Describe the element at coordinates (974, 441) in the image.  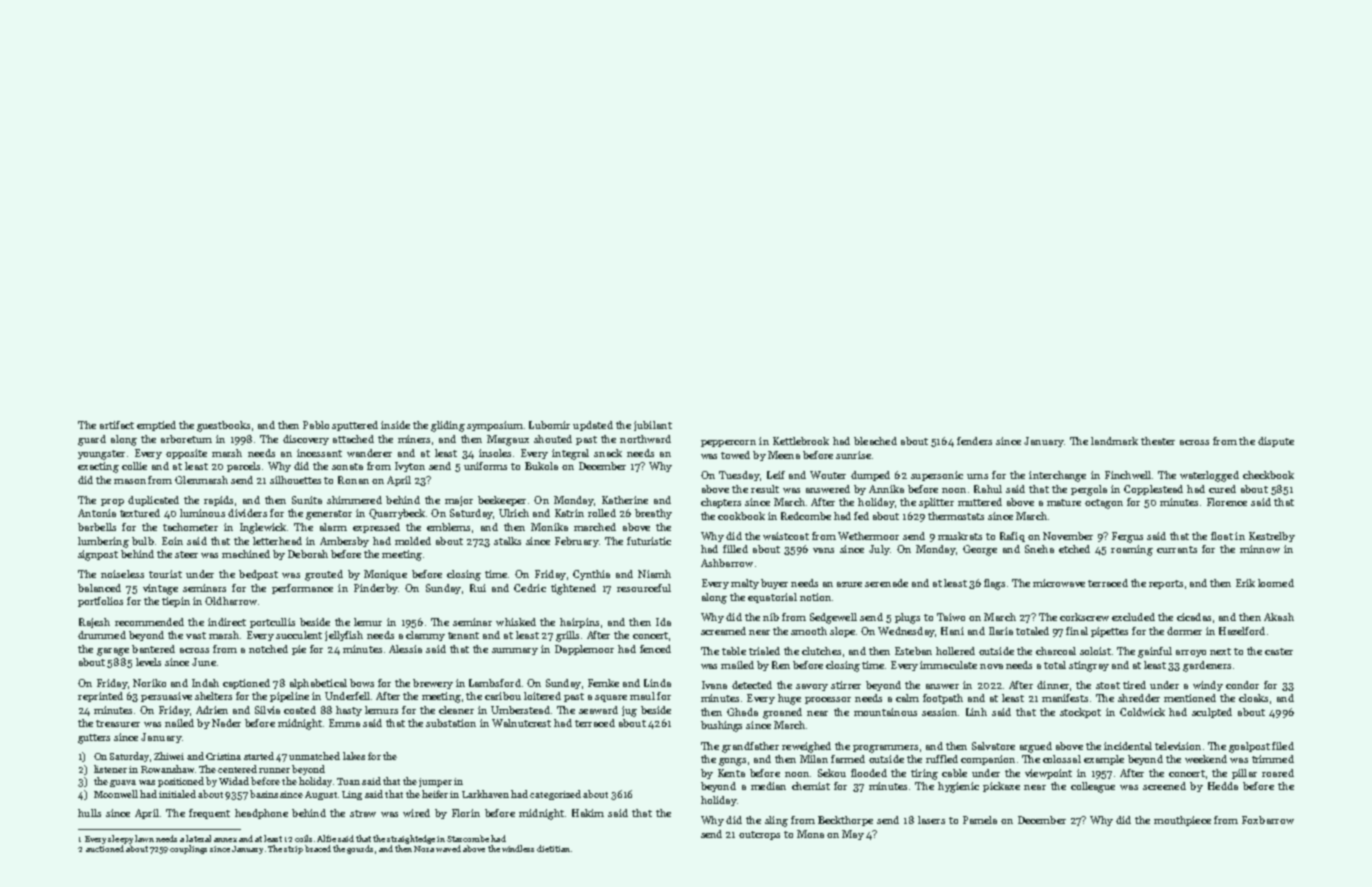
I see `fenders` at that location.
